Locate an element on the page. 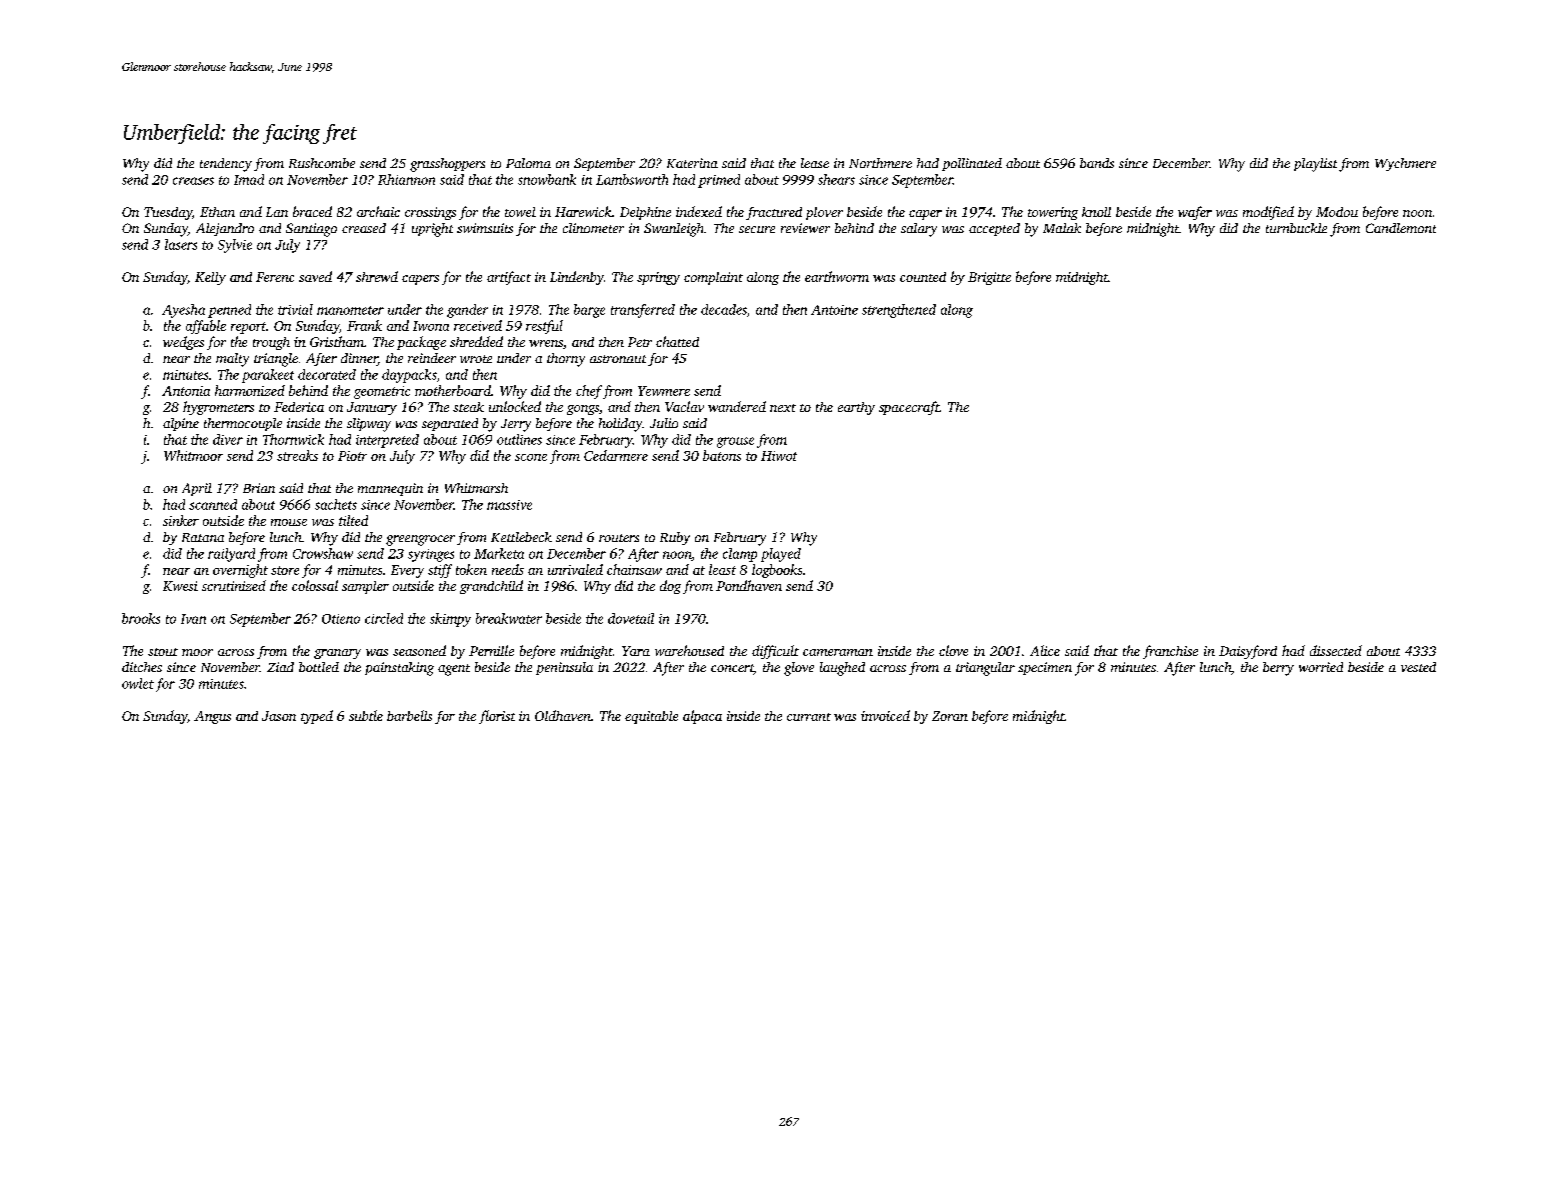 The height and width of the image is (1204, 1558). chatted is located at coordinates (677, 341).
